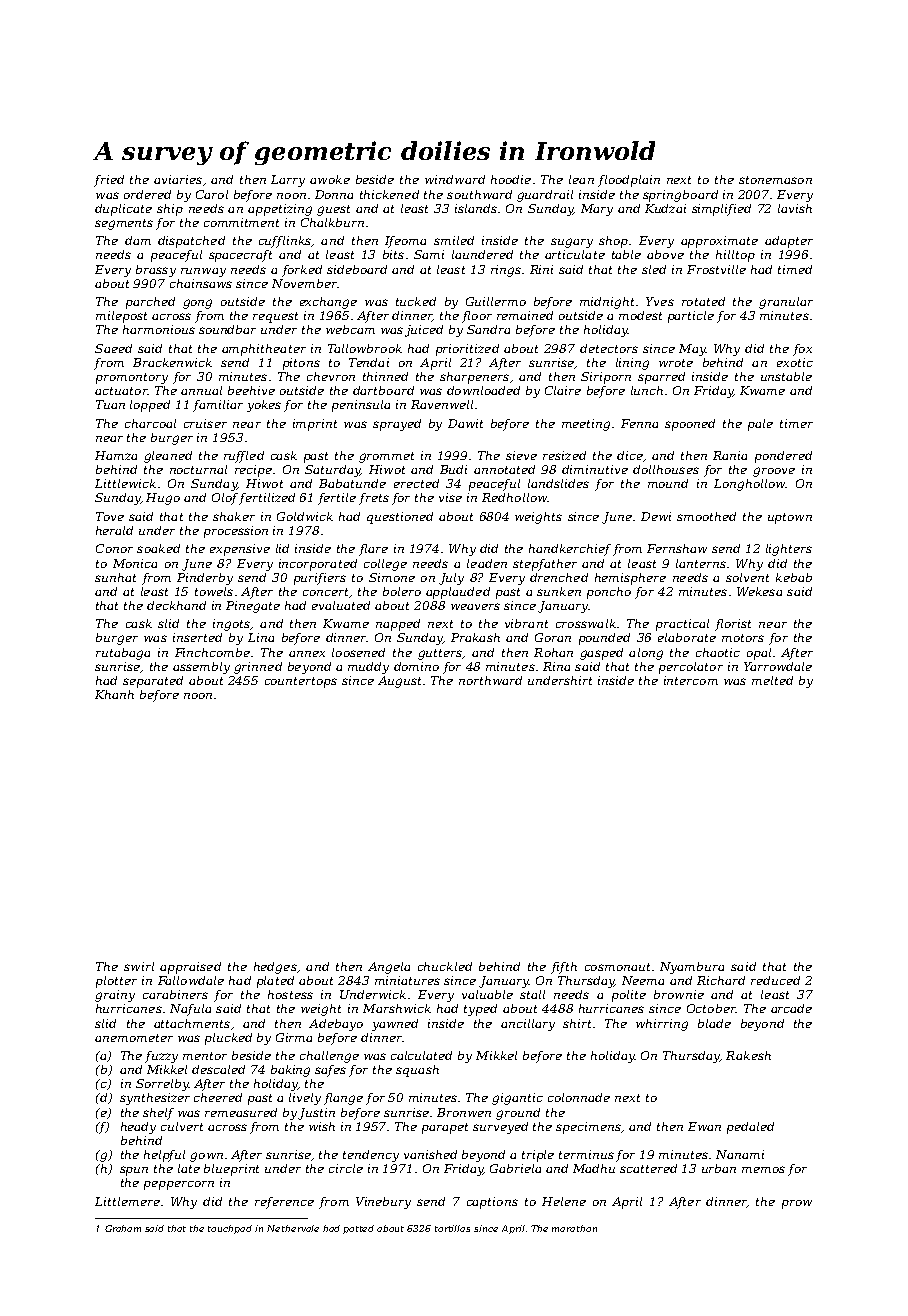 The image size is (908, 1316). What do you see at coordinates (333, 210) in the page?
I see `guest` at bounding box center [333, 210].
